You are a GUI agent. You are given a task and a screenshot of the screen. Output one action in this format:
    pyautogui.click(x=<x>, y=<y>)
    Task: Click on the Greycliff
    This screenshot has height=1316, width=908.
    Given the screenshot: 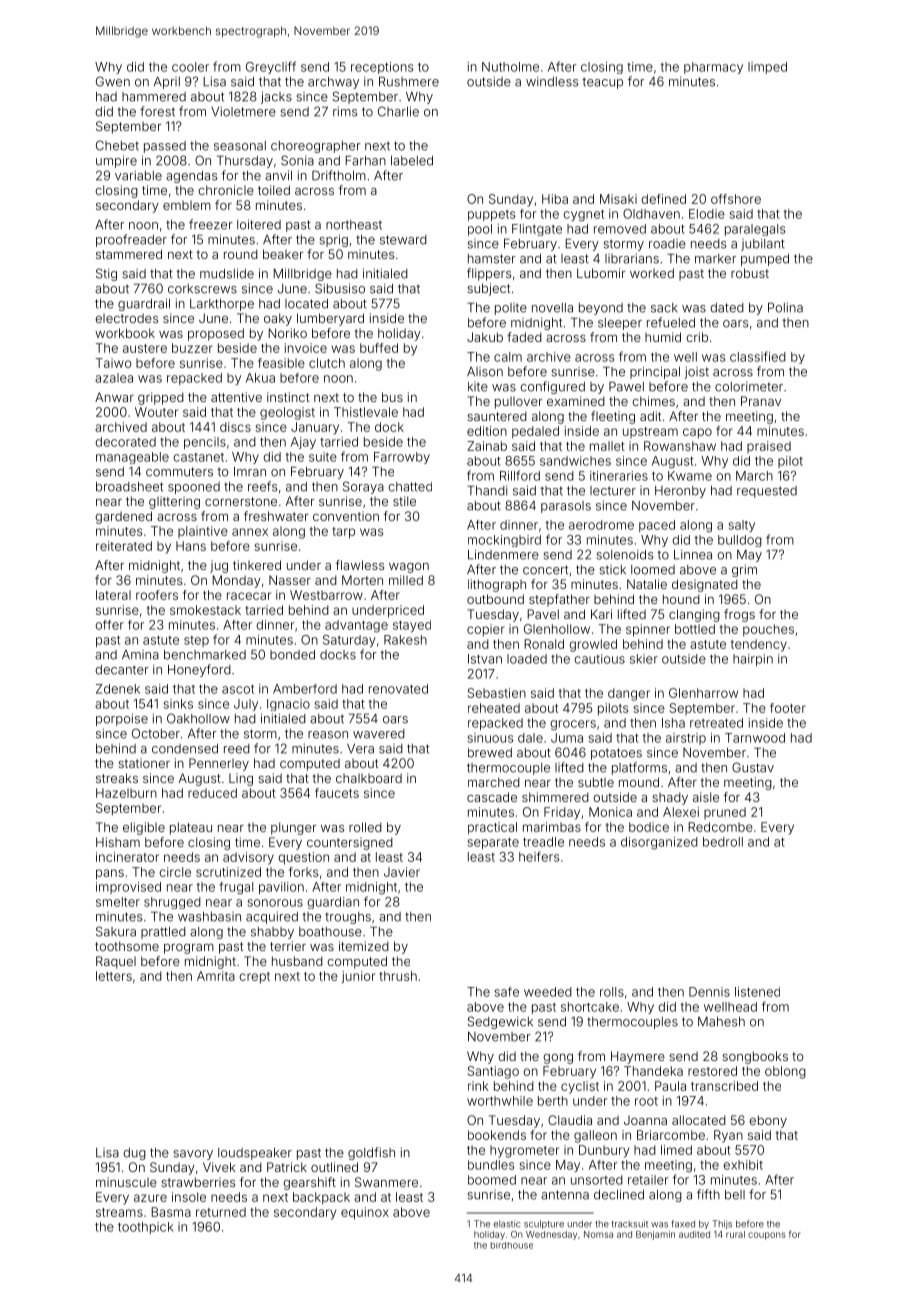 What is the action you would take?
    pyautogui.click(x=271, y=67)
